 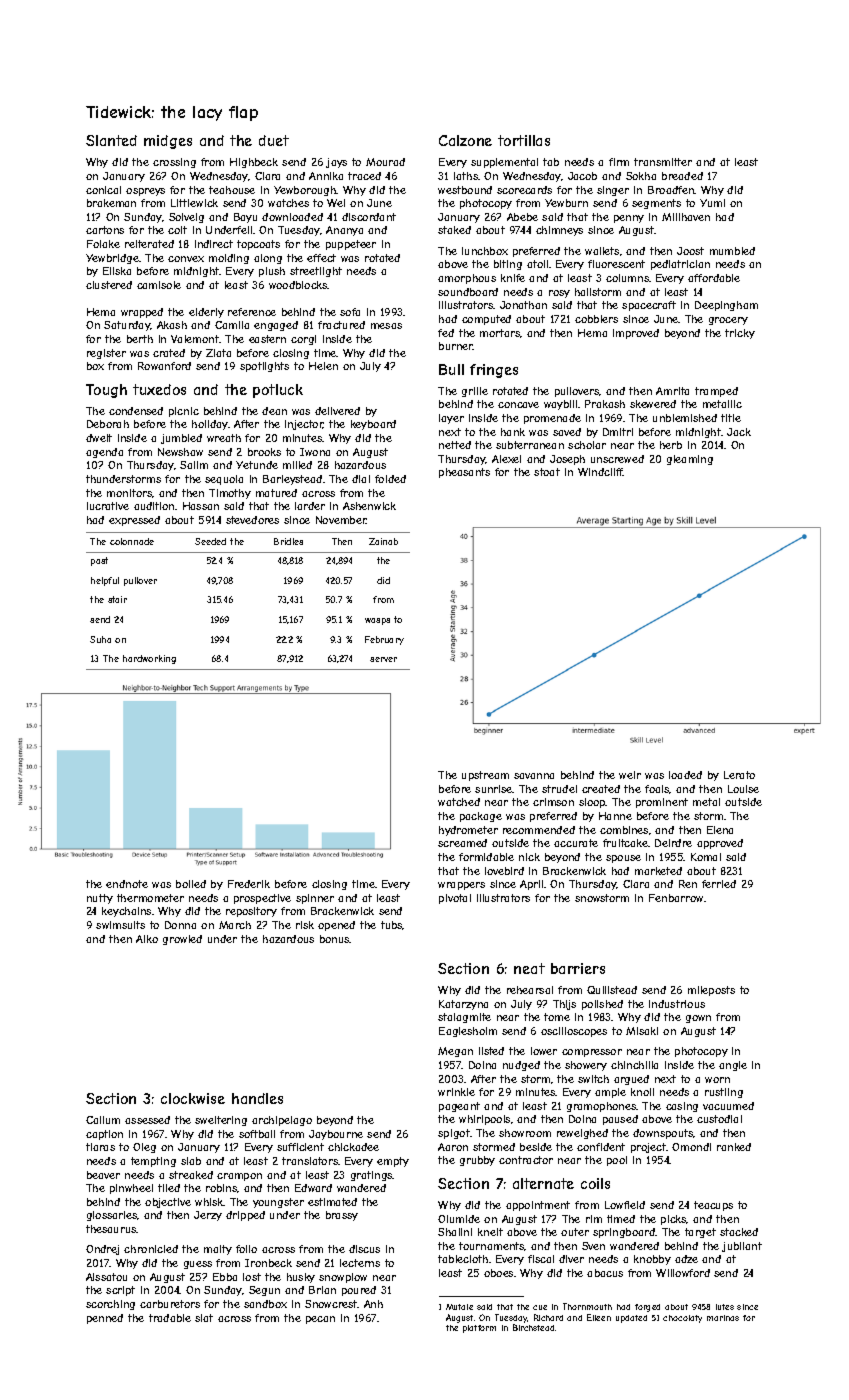 What do you see at coordinates (485, 776) in the screenshot?
I see `upstream` at bounding box center [485, 776].
